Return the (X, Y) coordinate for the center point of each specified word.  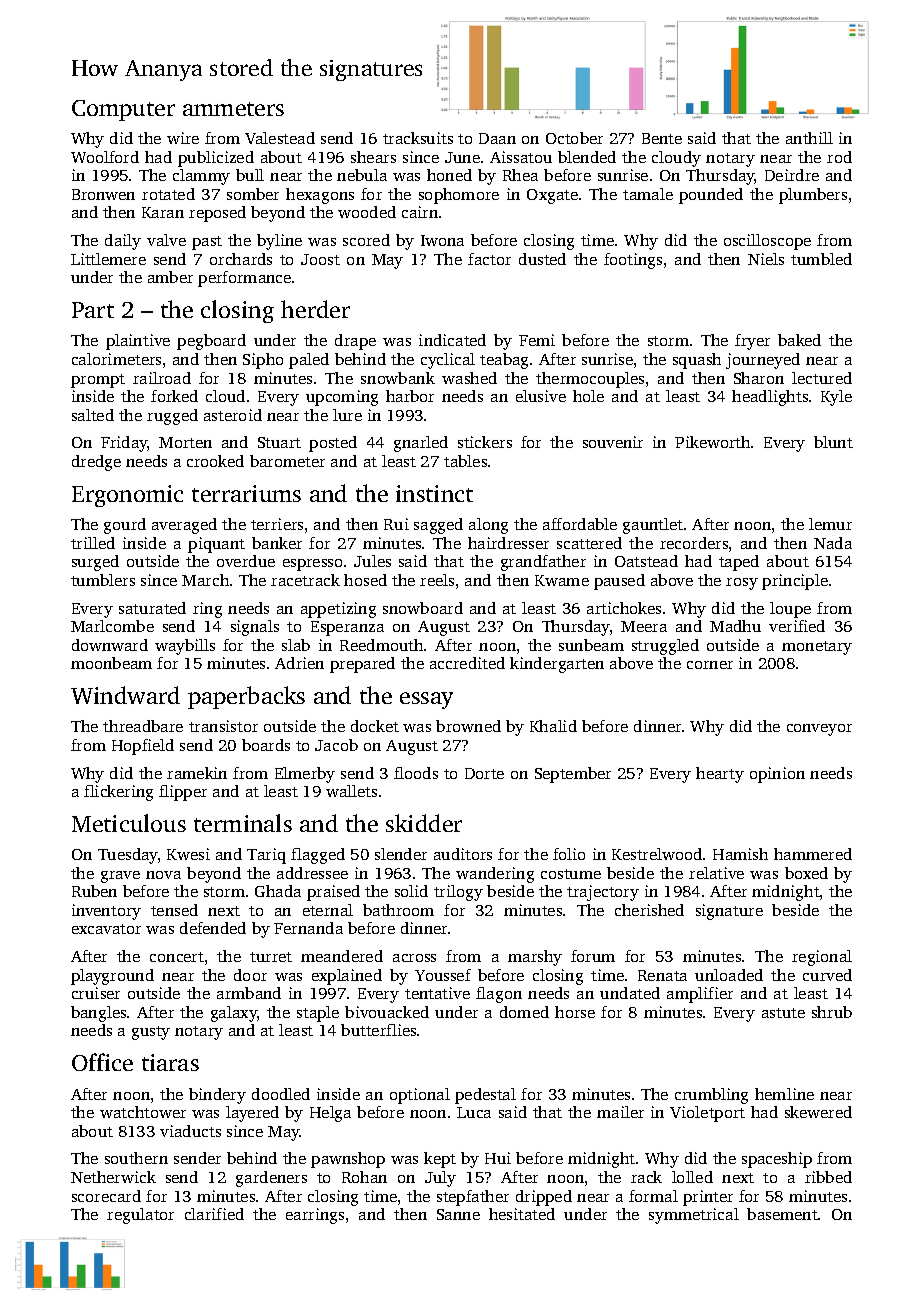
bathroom (398, 910)
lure (347, 415)
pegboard (211, 342)
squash (697, 361)
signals (255, 628)
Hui (498, 1158)
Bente (662, 138)
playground (112, 977)
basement (782, 1214)
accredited (467, 663)
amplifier (700, 995)
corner (710, 665)
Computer (123, 110)
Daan (497, 138)
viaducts (190, 1131)
